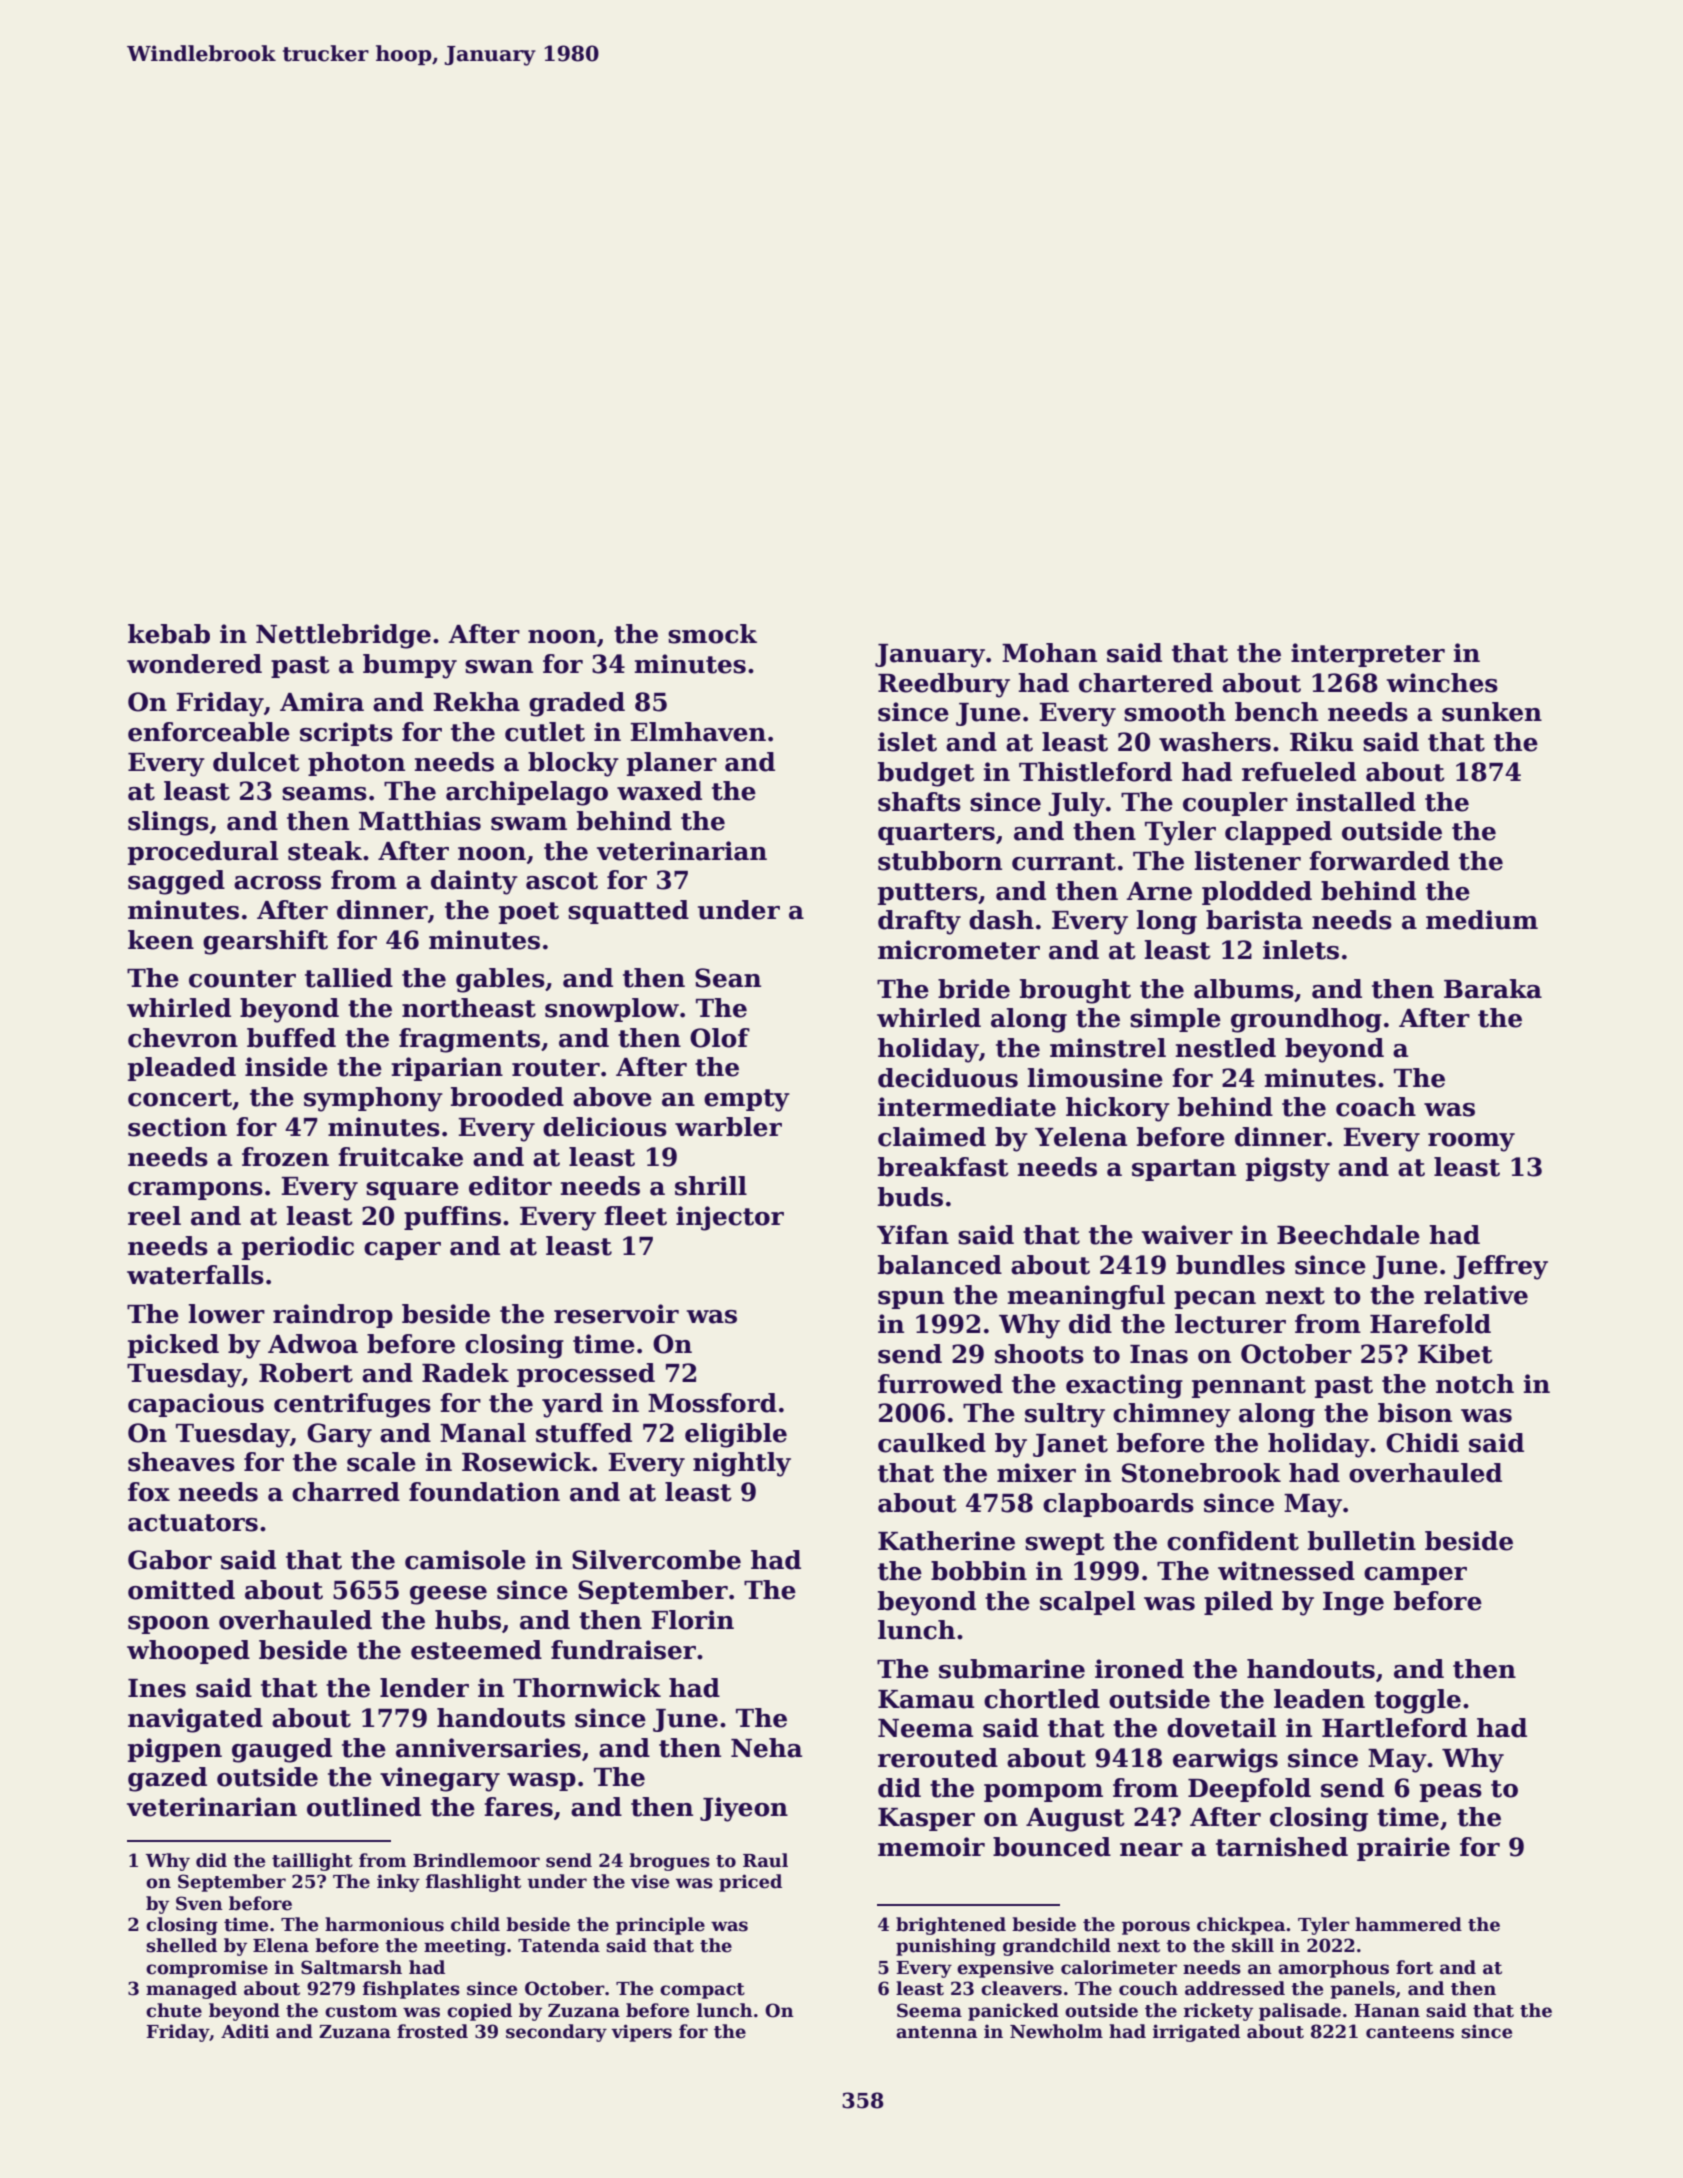 Image resolution: width=1683 pixels, height=2178 pixels. What do you see at coordinates (736, 1435) in the page?
I see `eligible` at bounding box center [736, 1435].
